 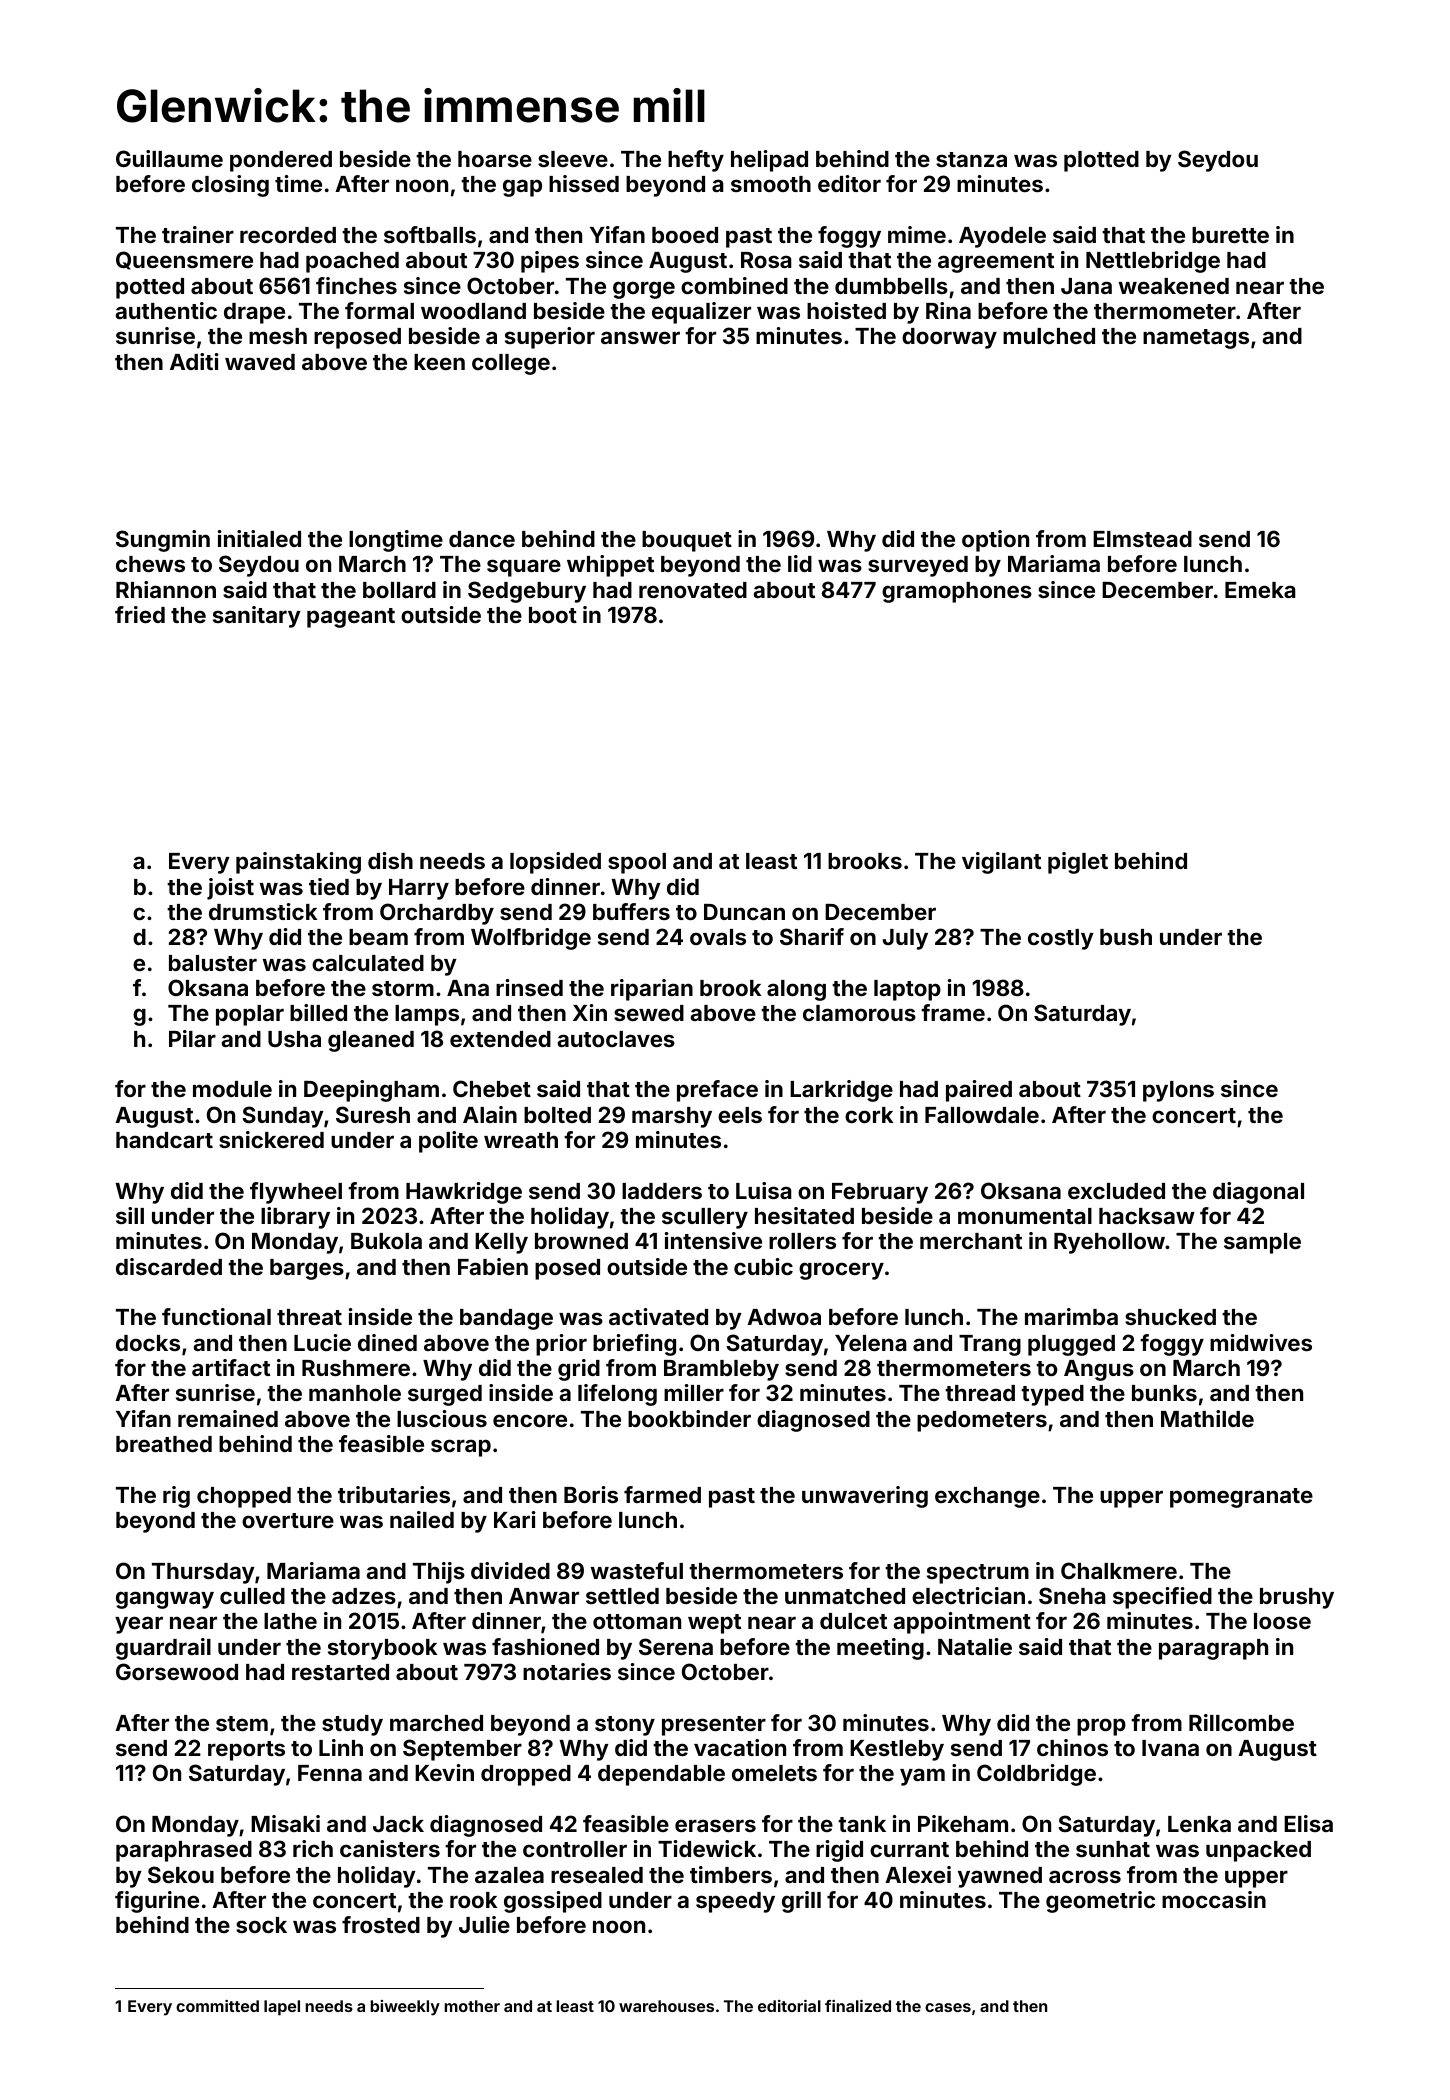 I want to click on helipad, so click(x=769, y=161).
